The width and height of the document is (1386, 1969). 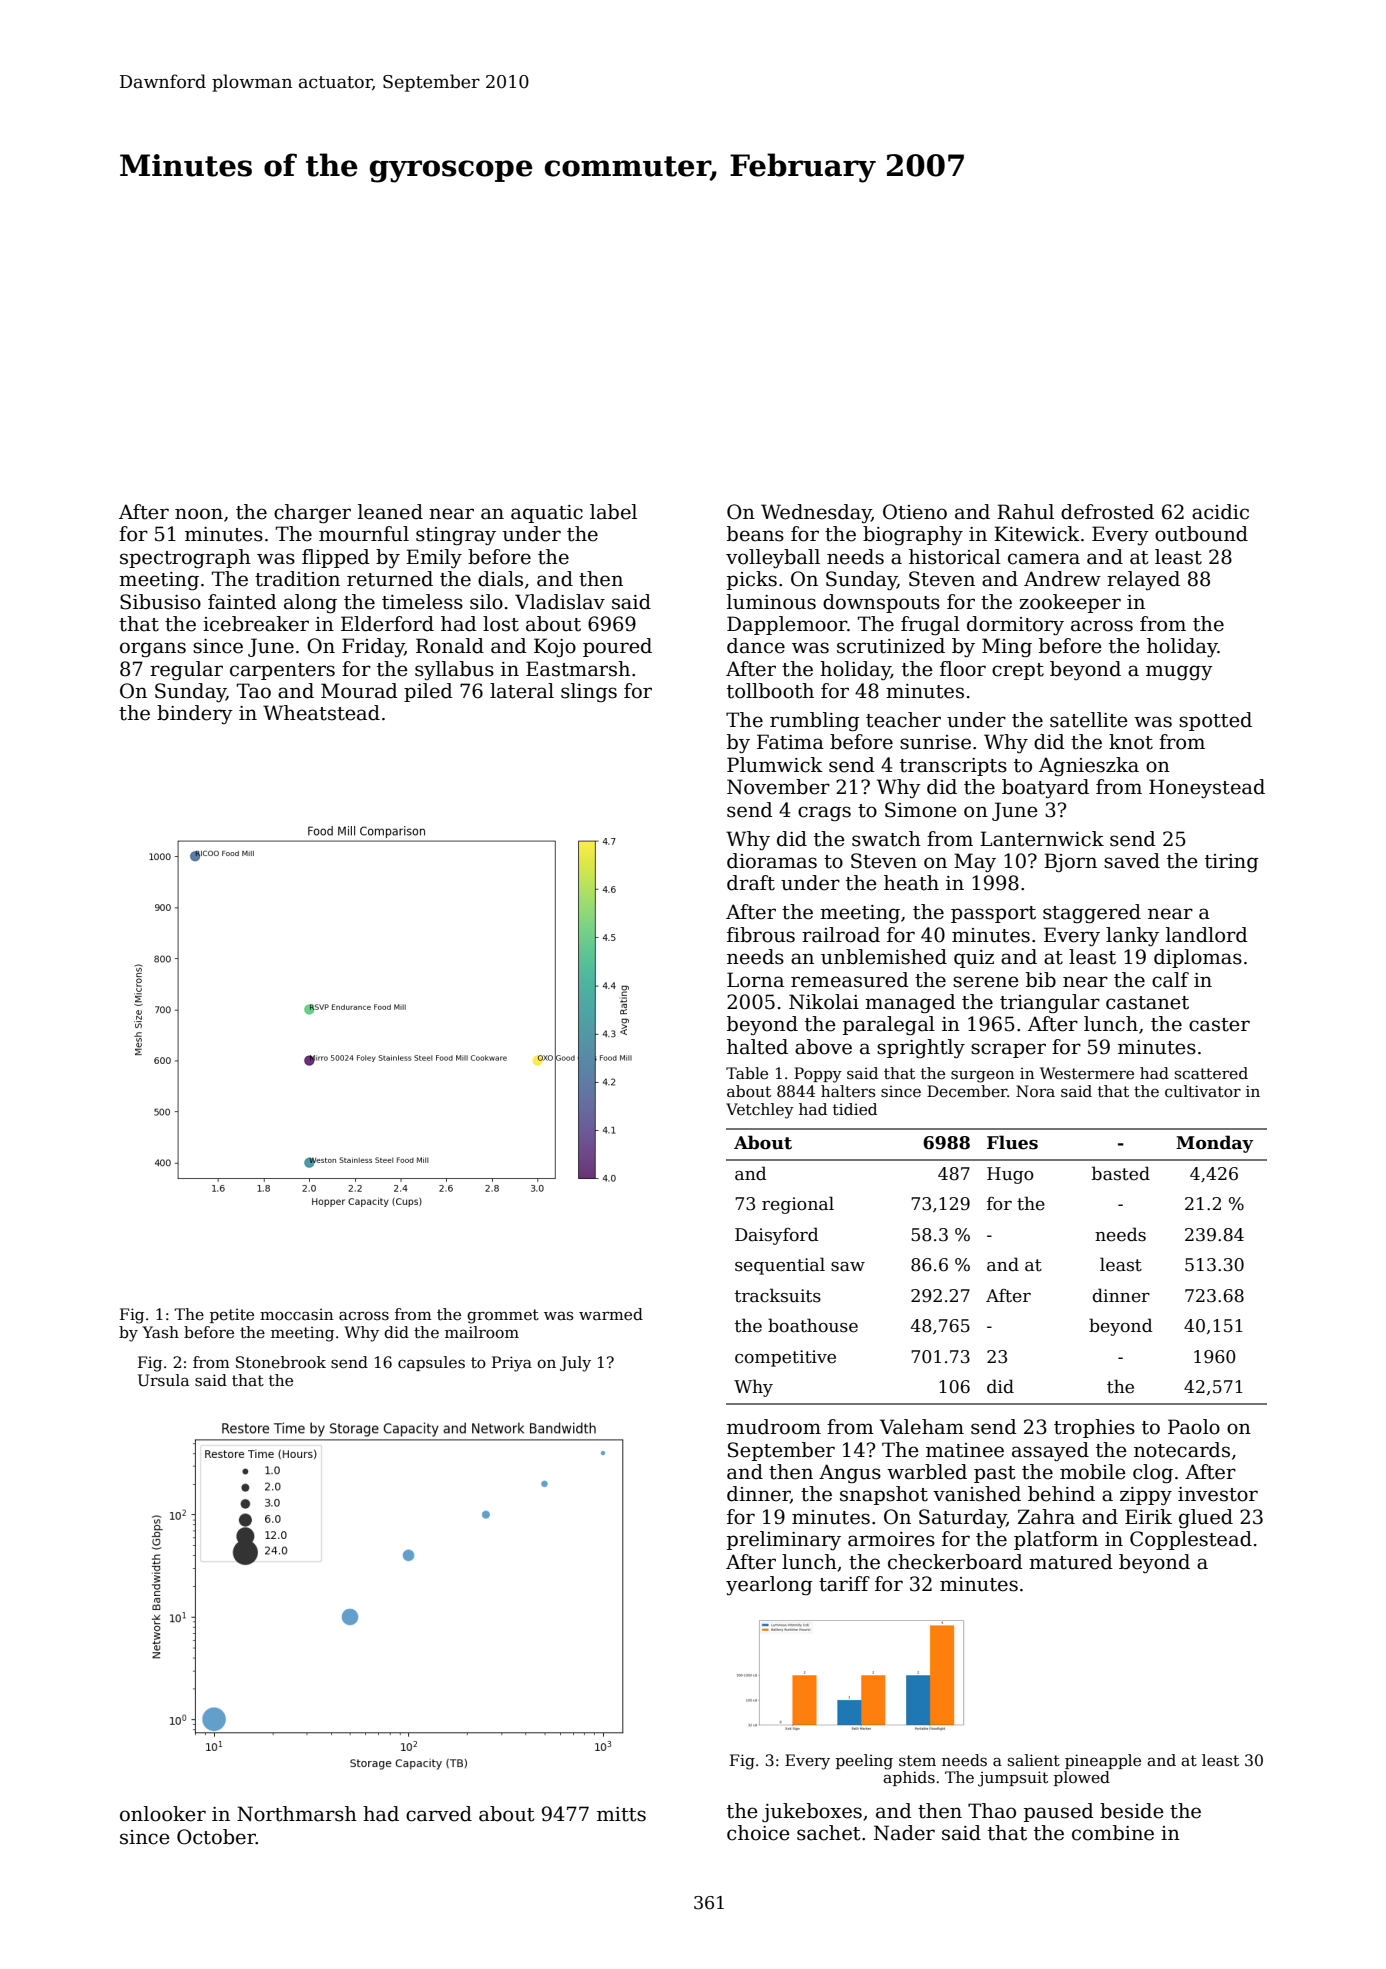 I want to click on picks, so click(x=752, y=580).
